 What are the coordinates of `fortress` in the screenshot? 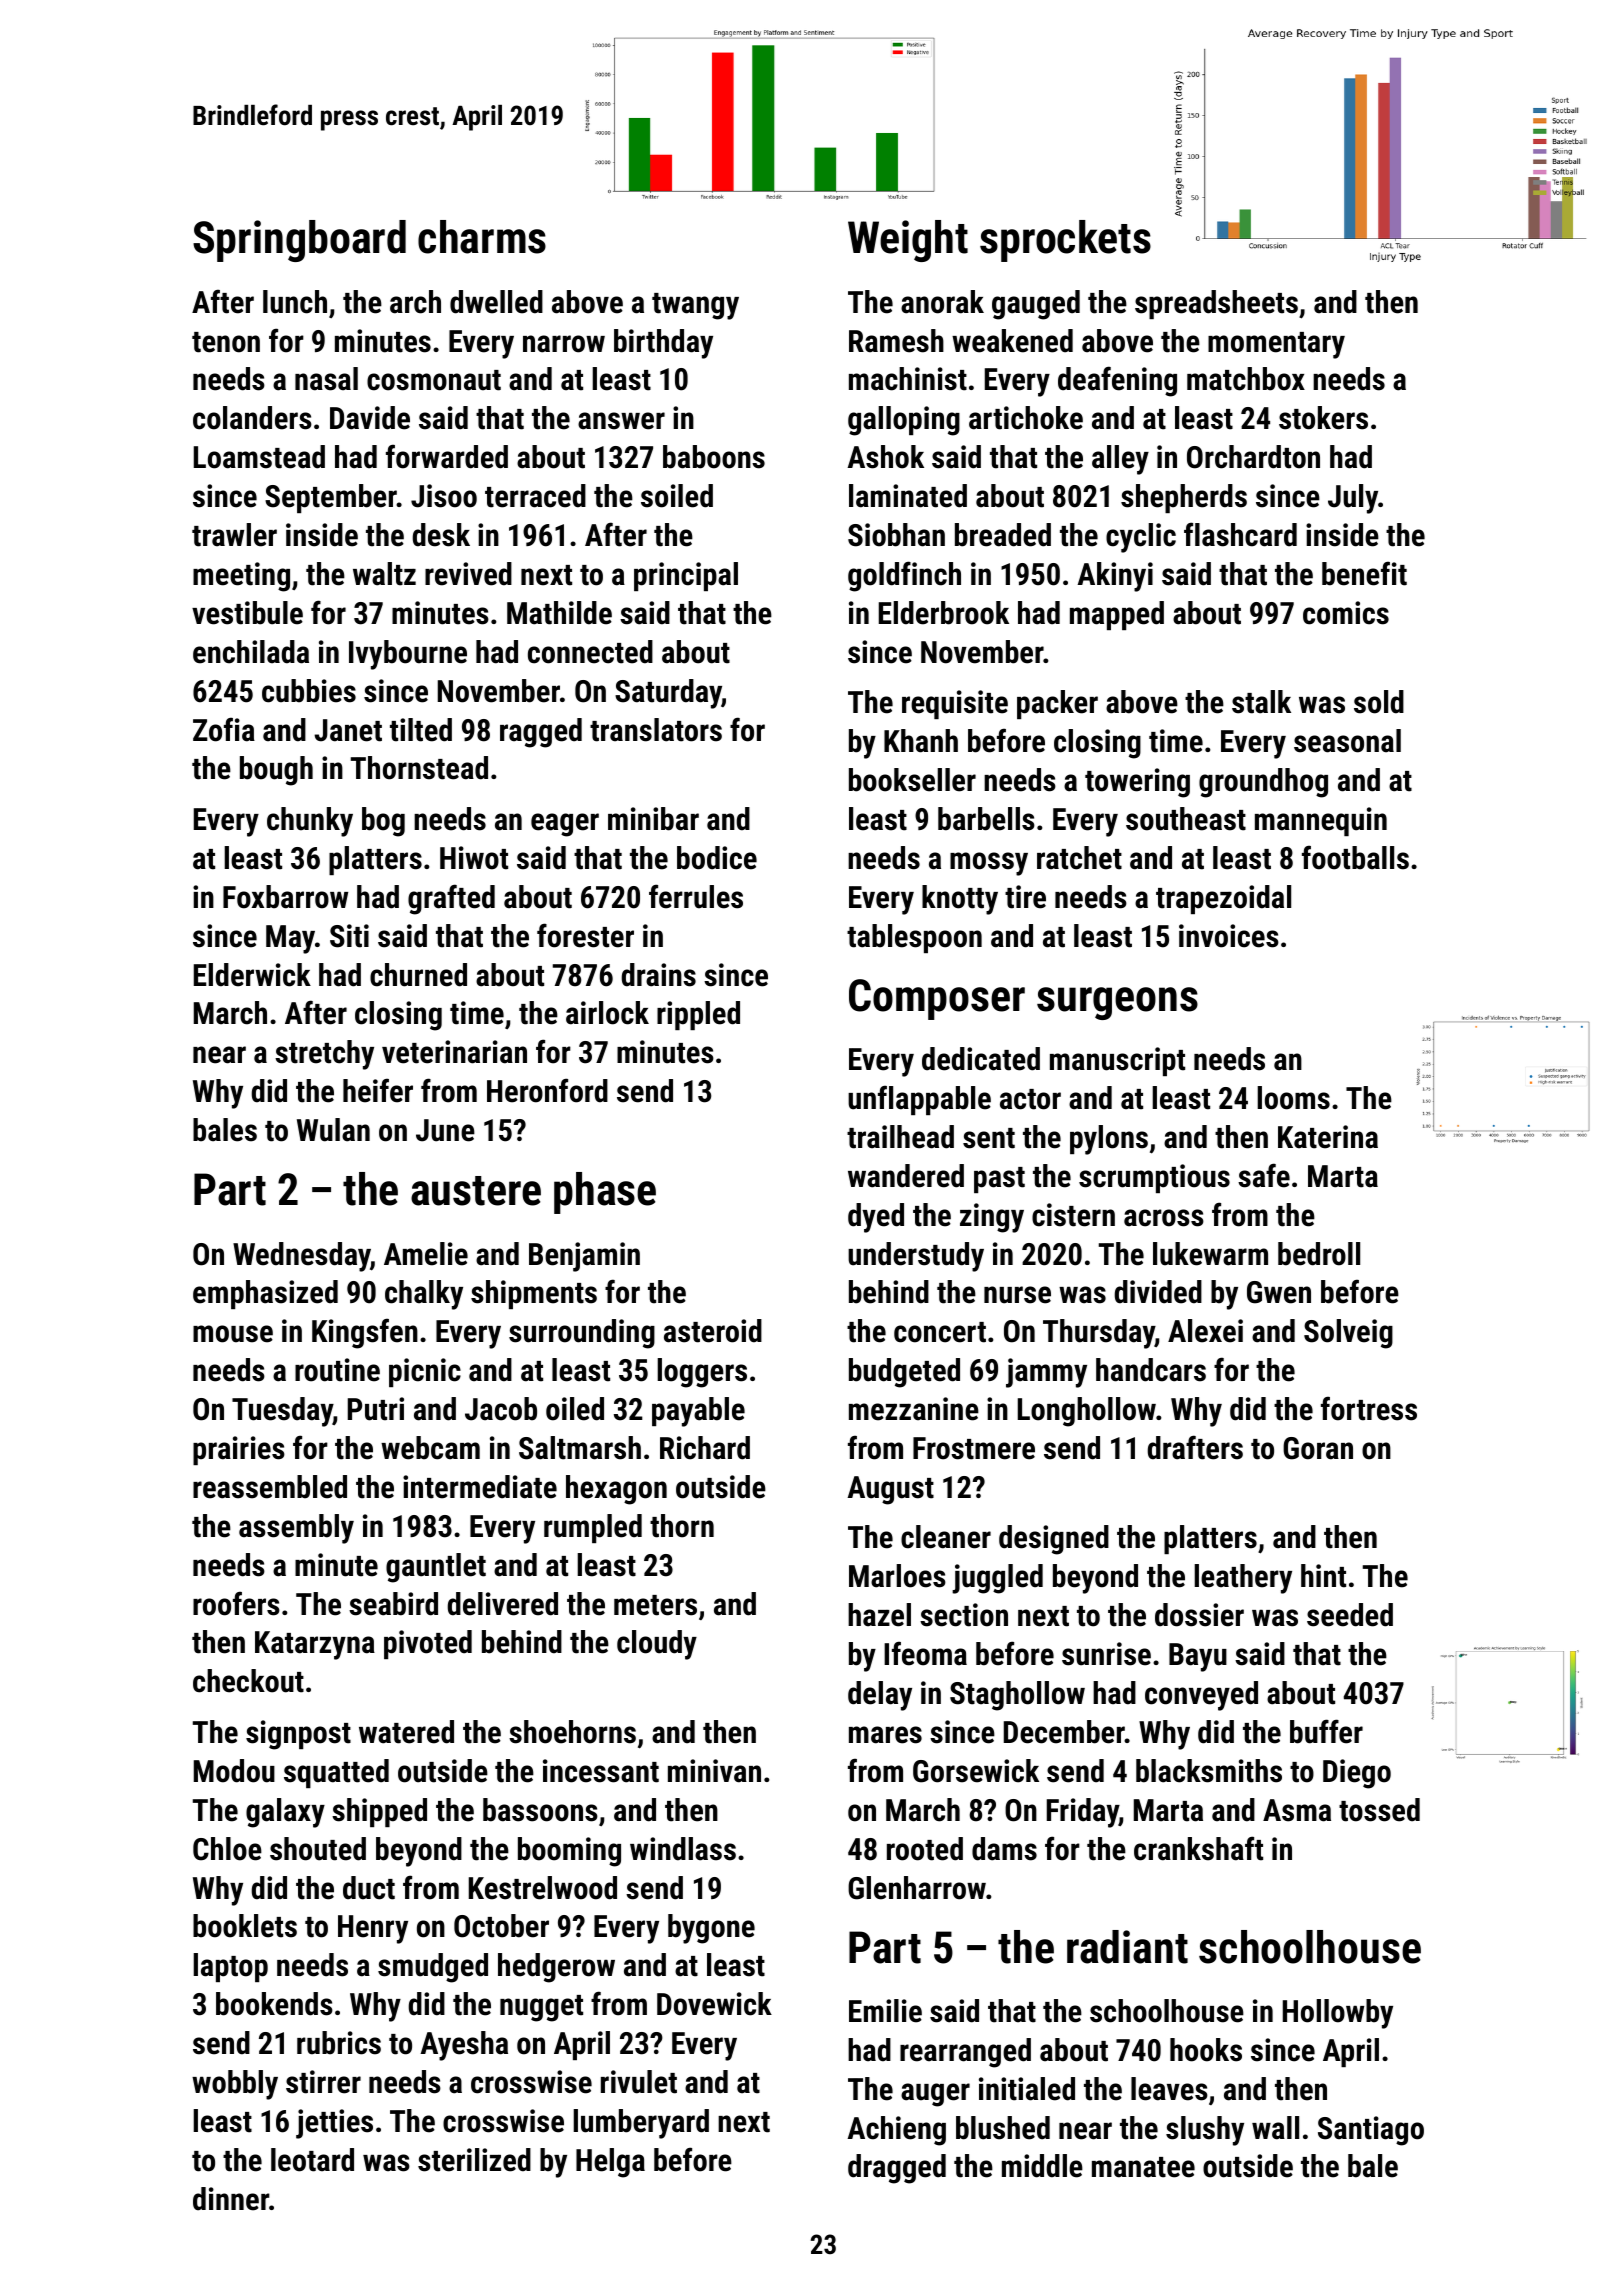 It's located at (1369, 1408).
